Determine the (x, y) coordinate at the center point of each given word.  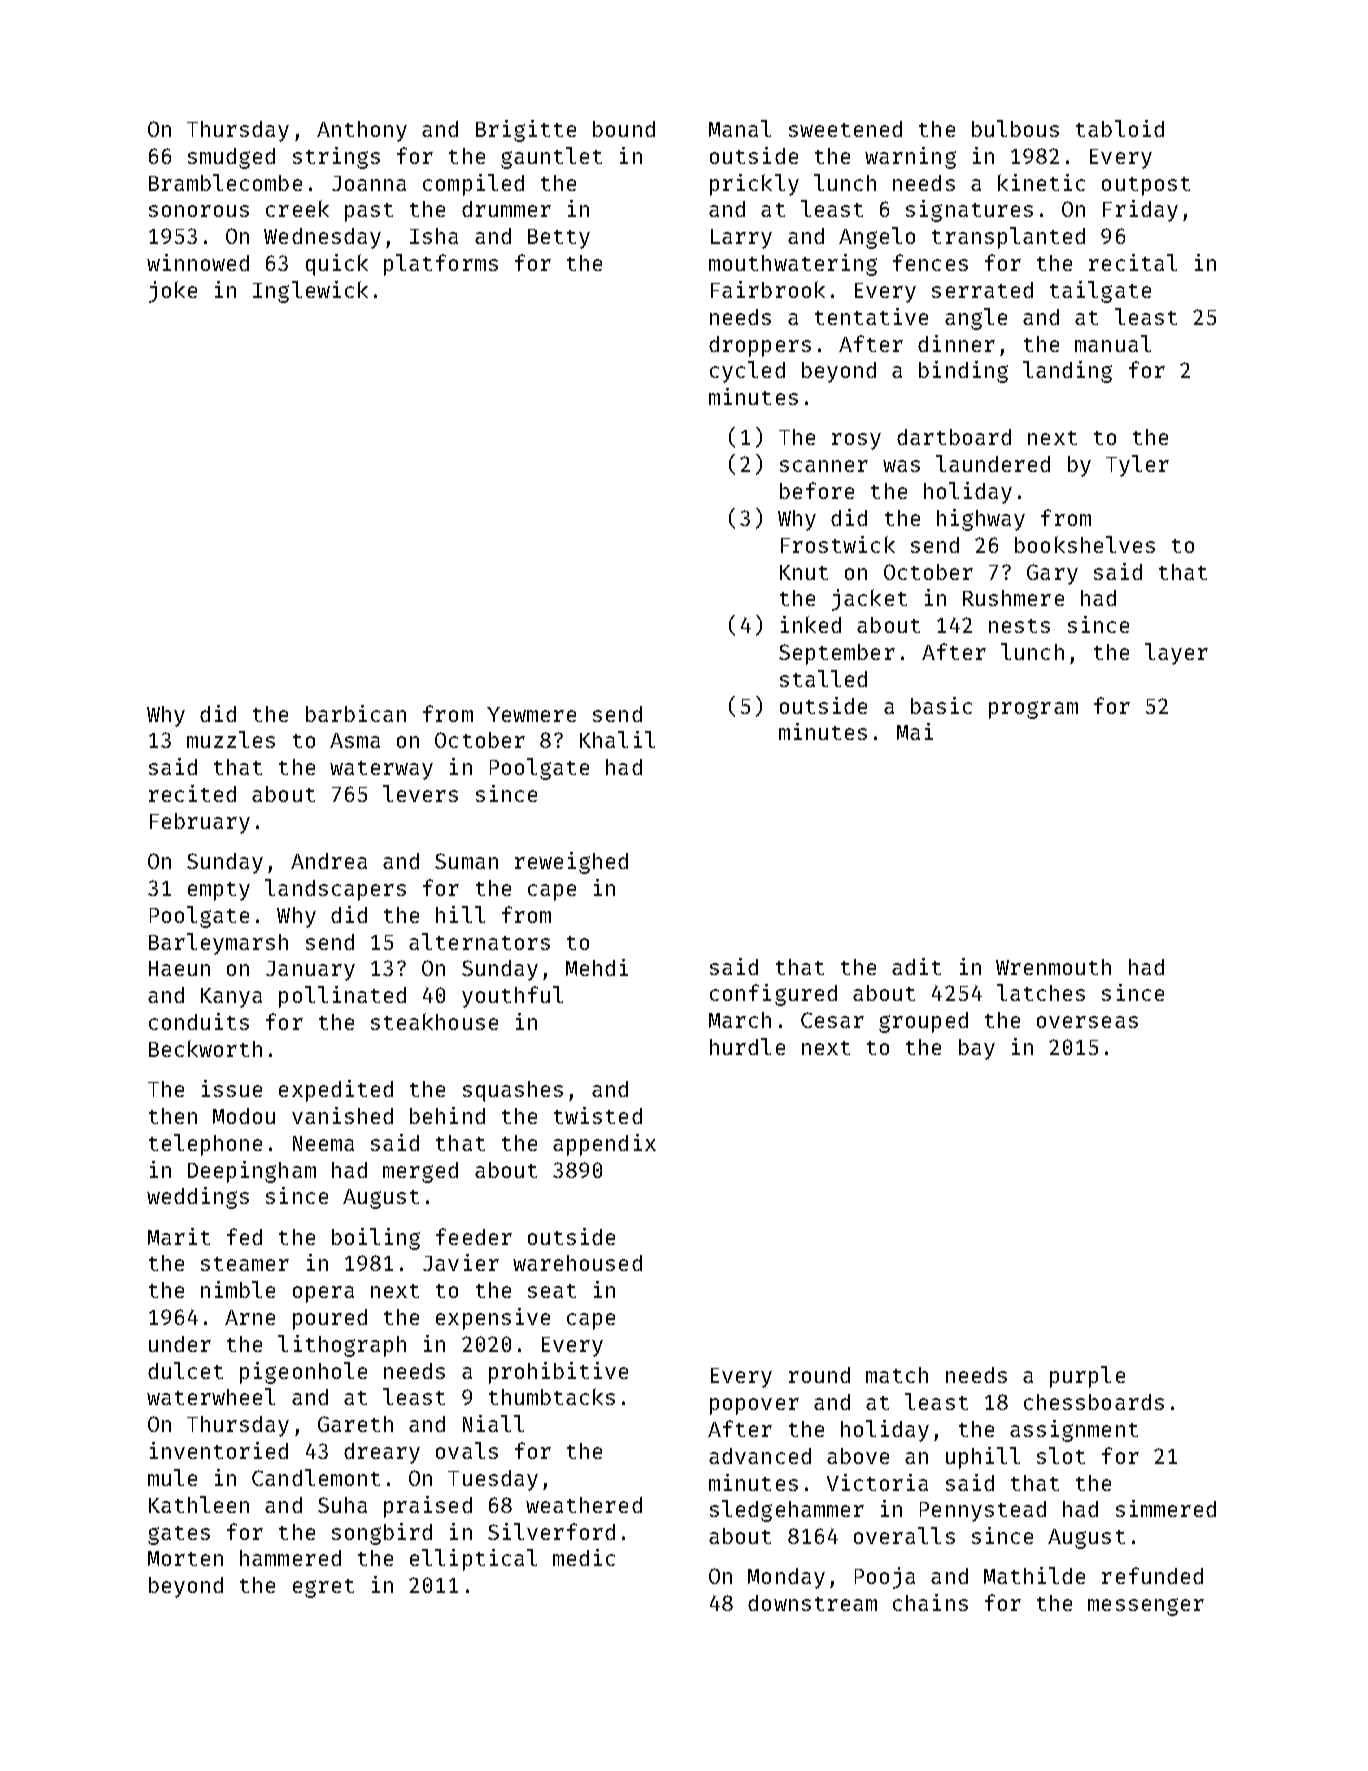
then (173, 1116)
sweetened (845, 129)
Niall (493, 1423)
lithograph (342, 1346)
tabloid (1120, 128)
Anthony (362, 131)
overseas (1087, 1022)
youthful (512, 997)
